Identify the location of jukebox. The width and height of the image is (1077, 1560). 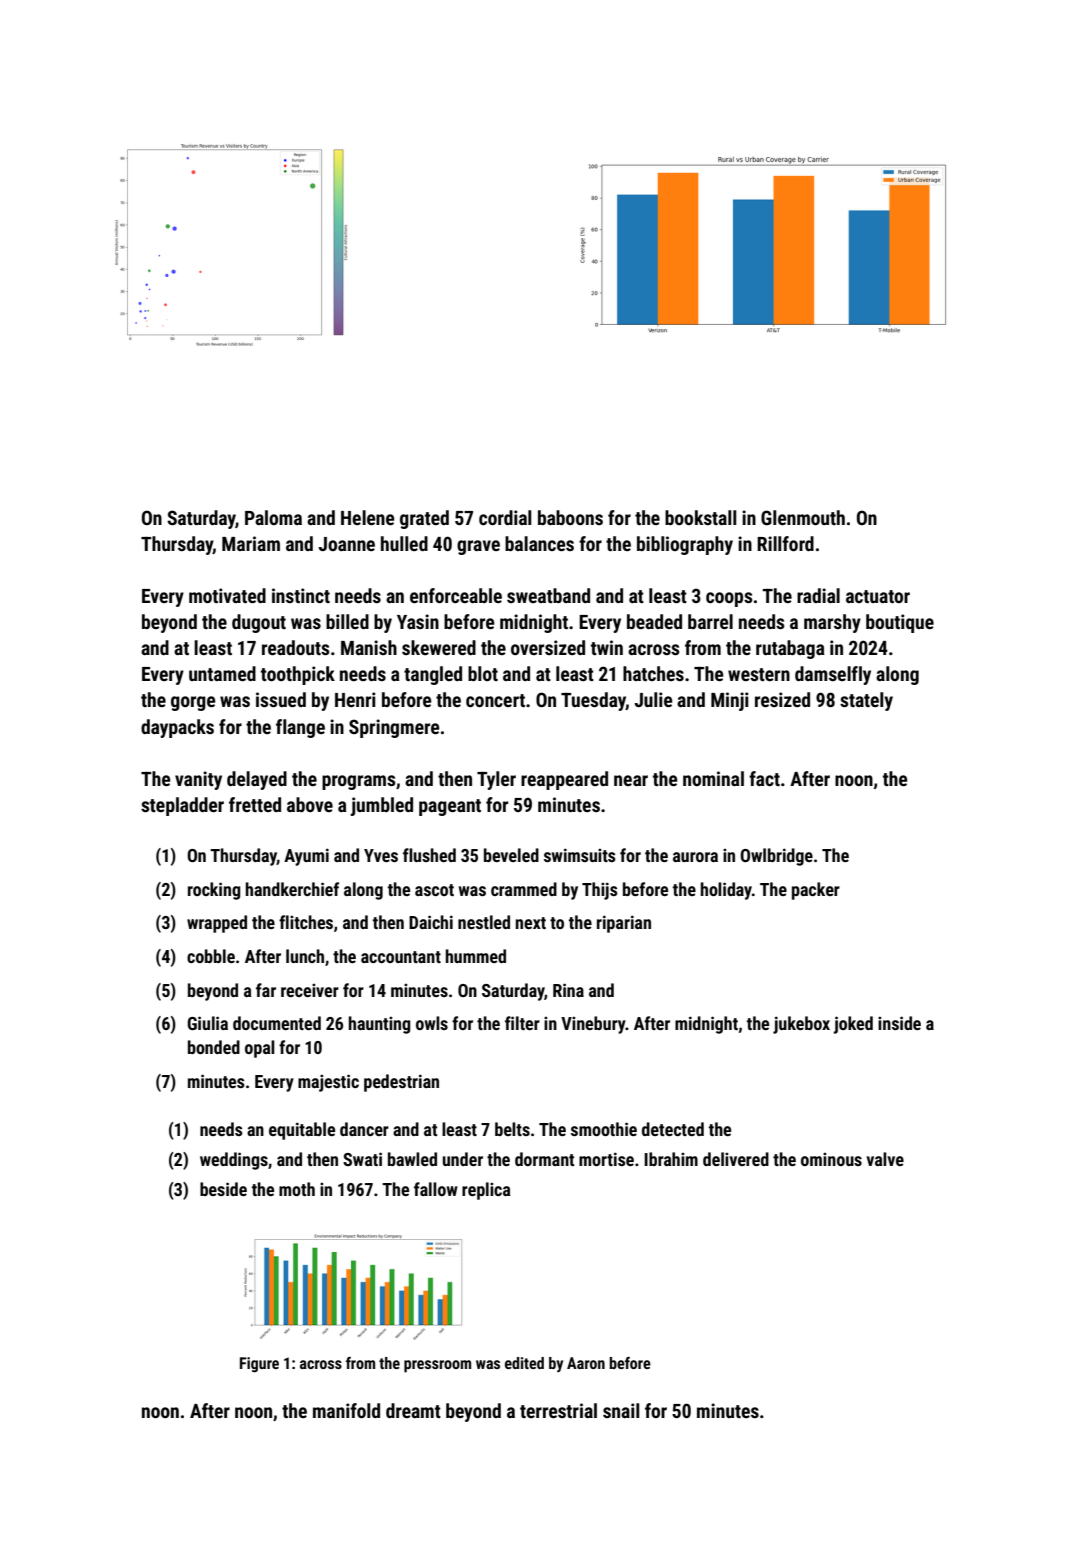
(801, 1025).
